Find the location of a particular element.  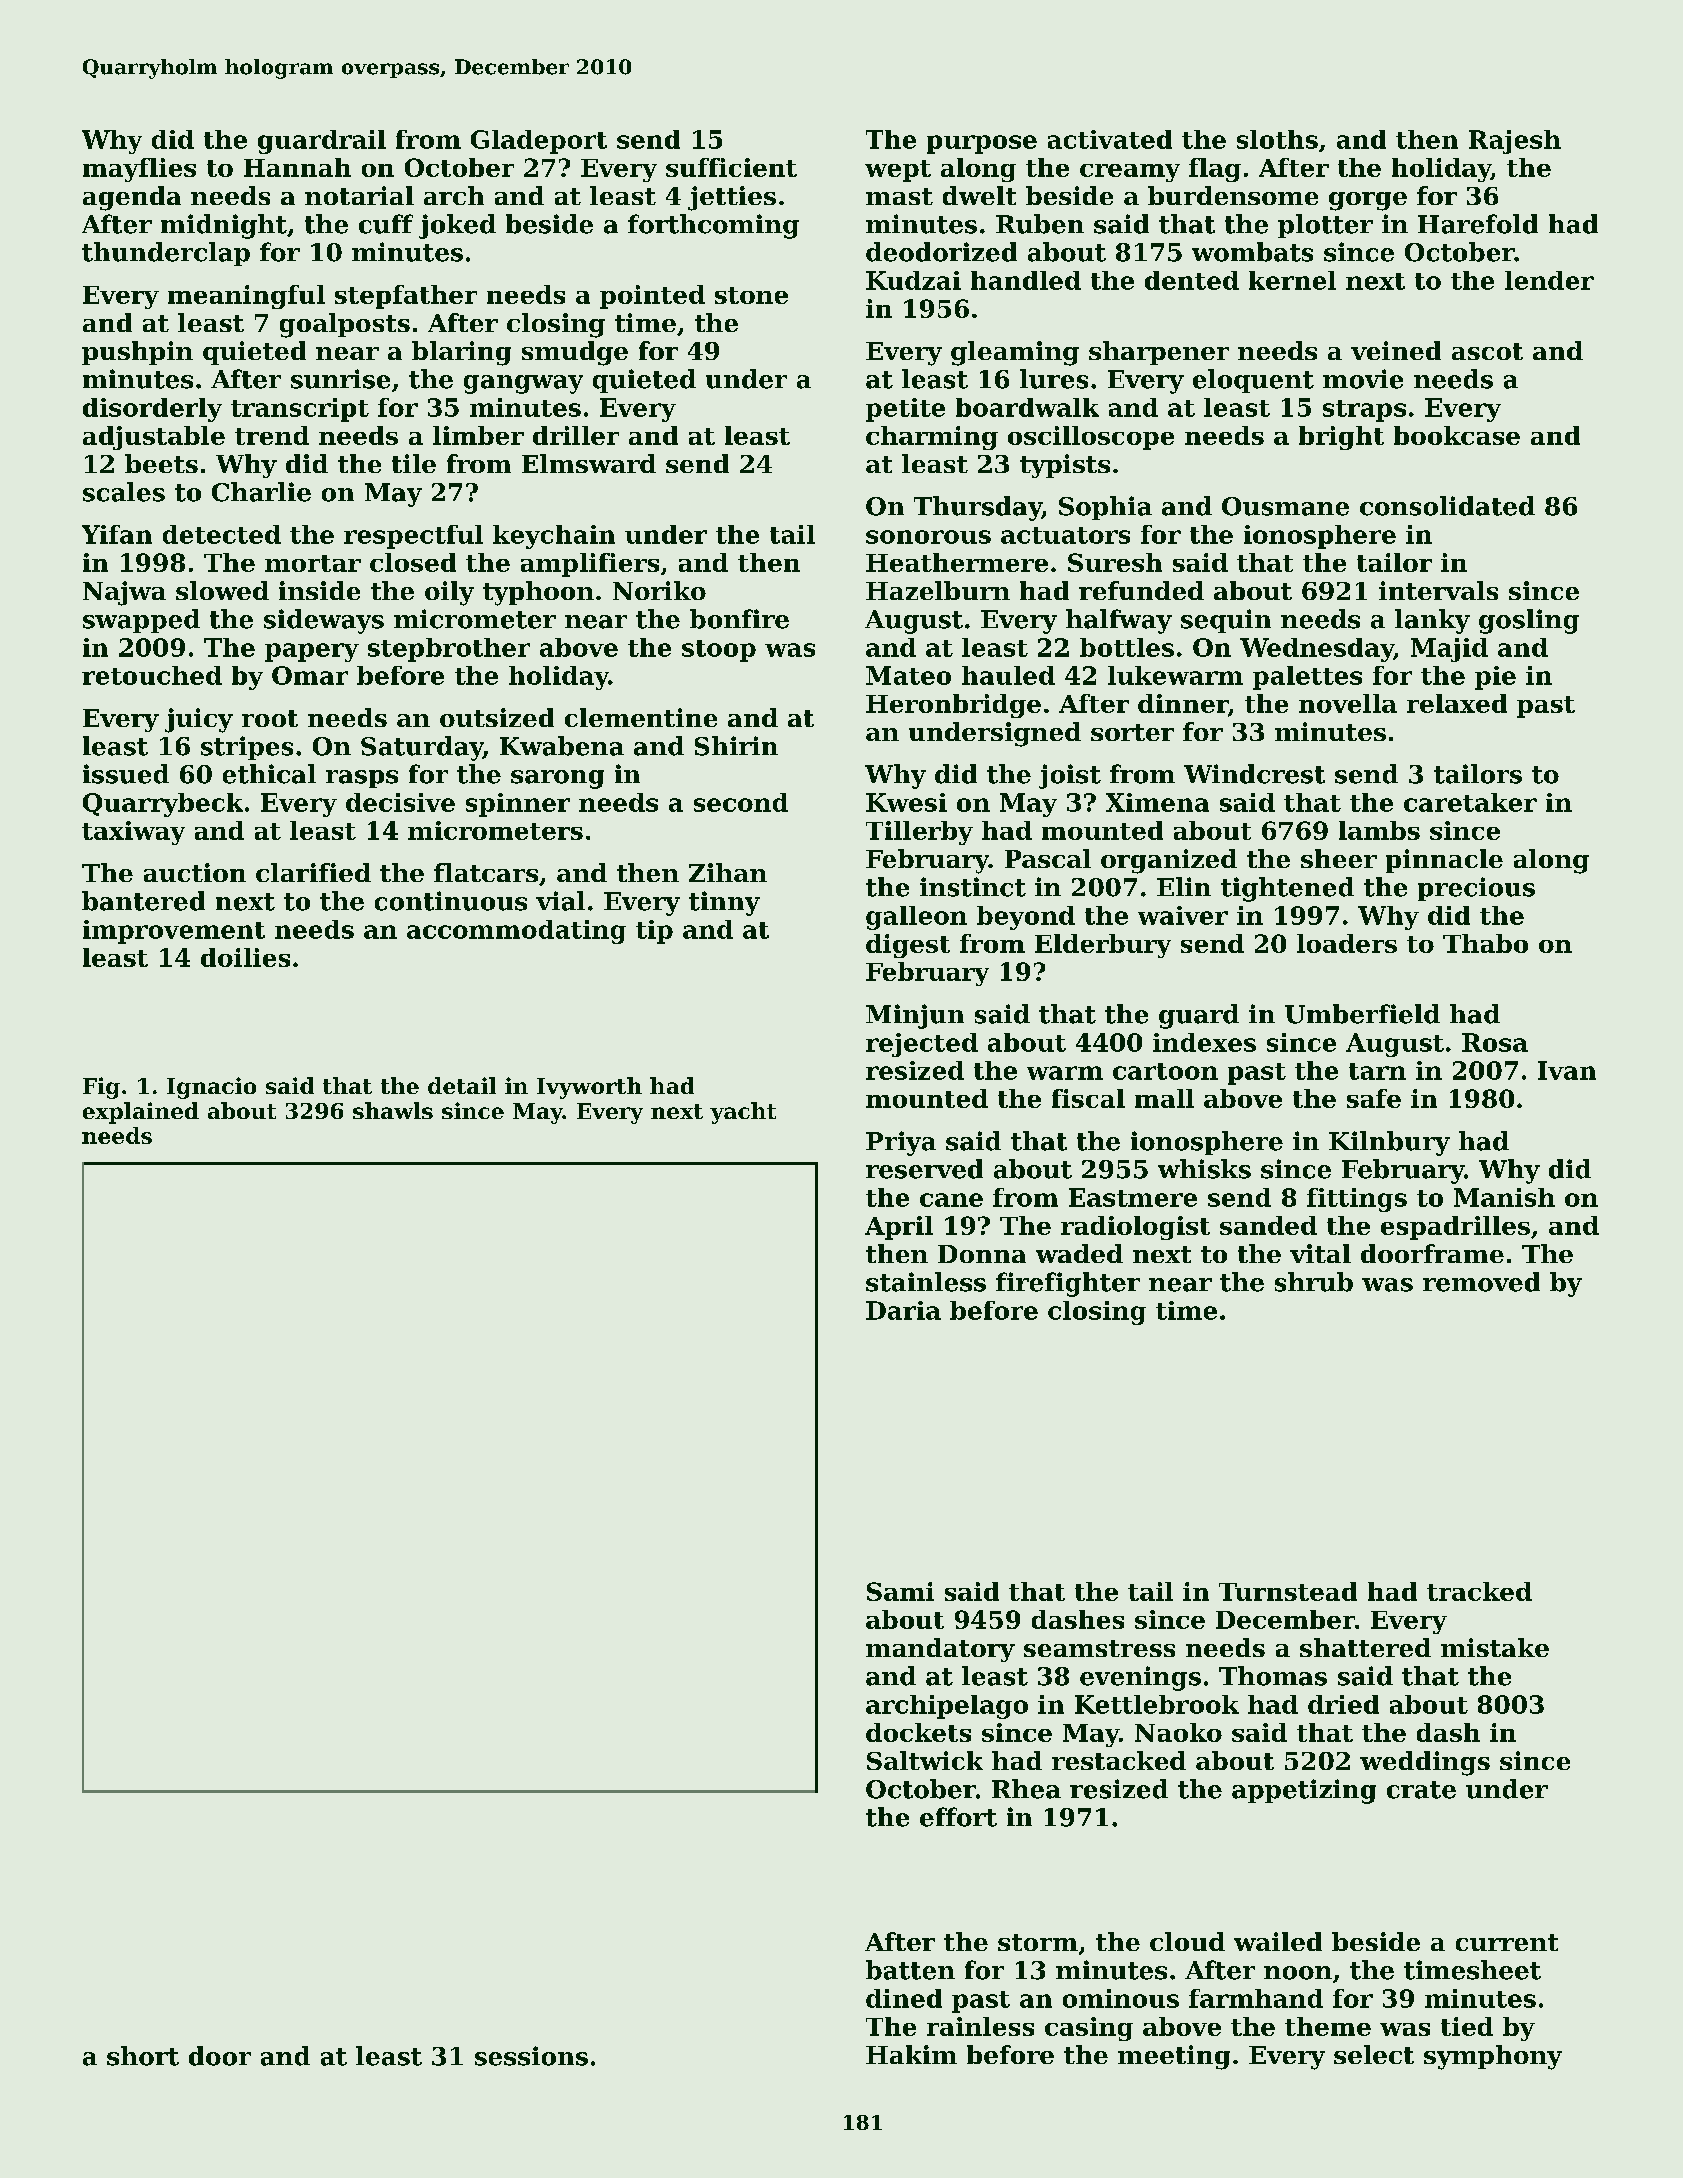

bonfire is located at coordinates (739, 619).
